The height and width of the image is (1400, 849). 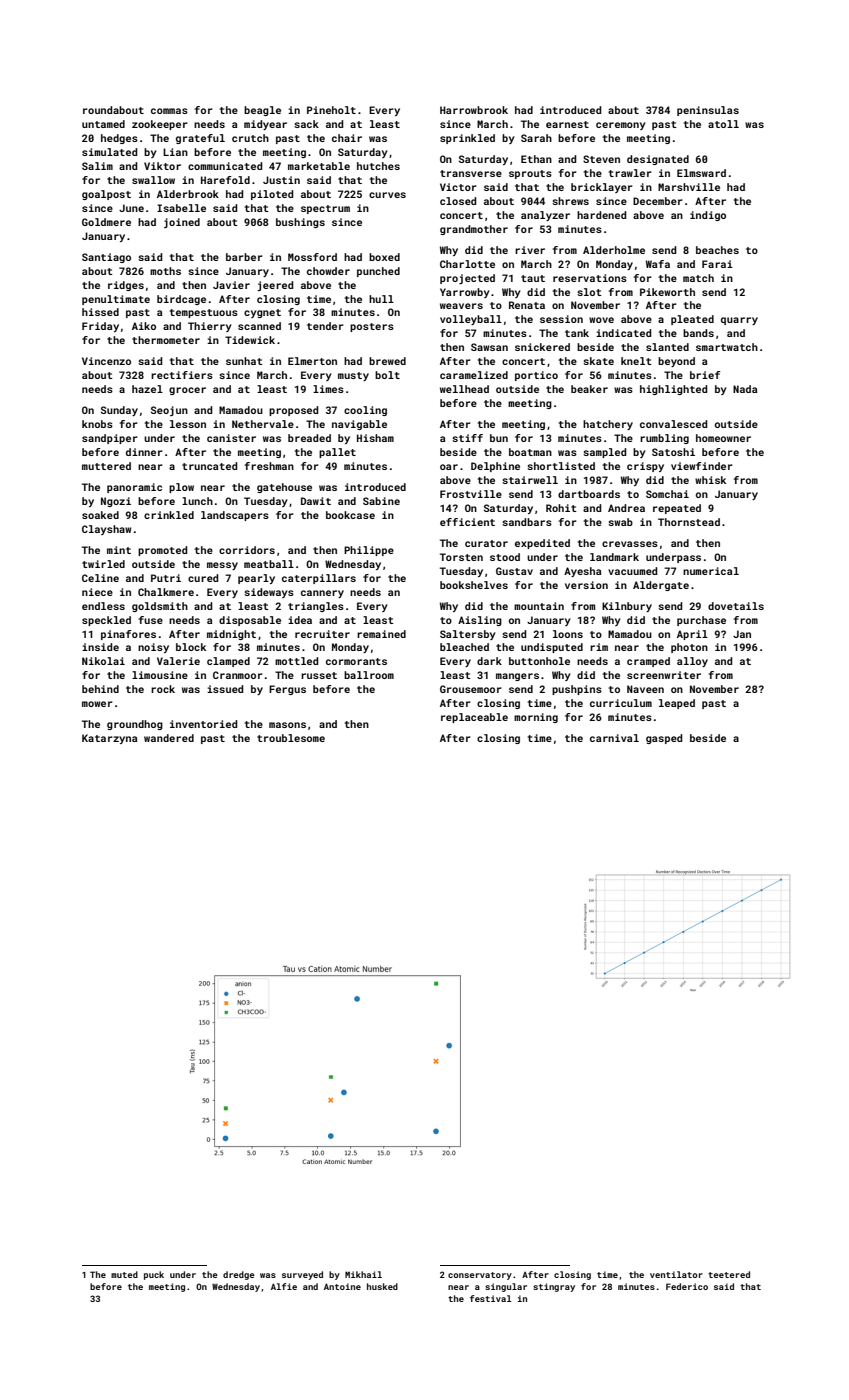 What do you see at coordinates (135, 725) in the image?
I see `groundhog` at bounding box center [135, 725].
